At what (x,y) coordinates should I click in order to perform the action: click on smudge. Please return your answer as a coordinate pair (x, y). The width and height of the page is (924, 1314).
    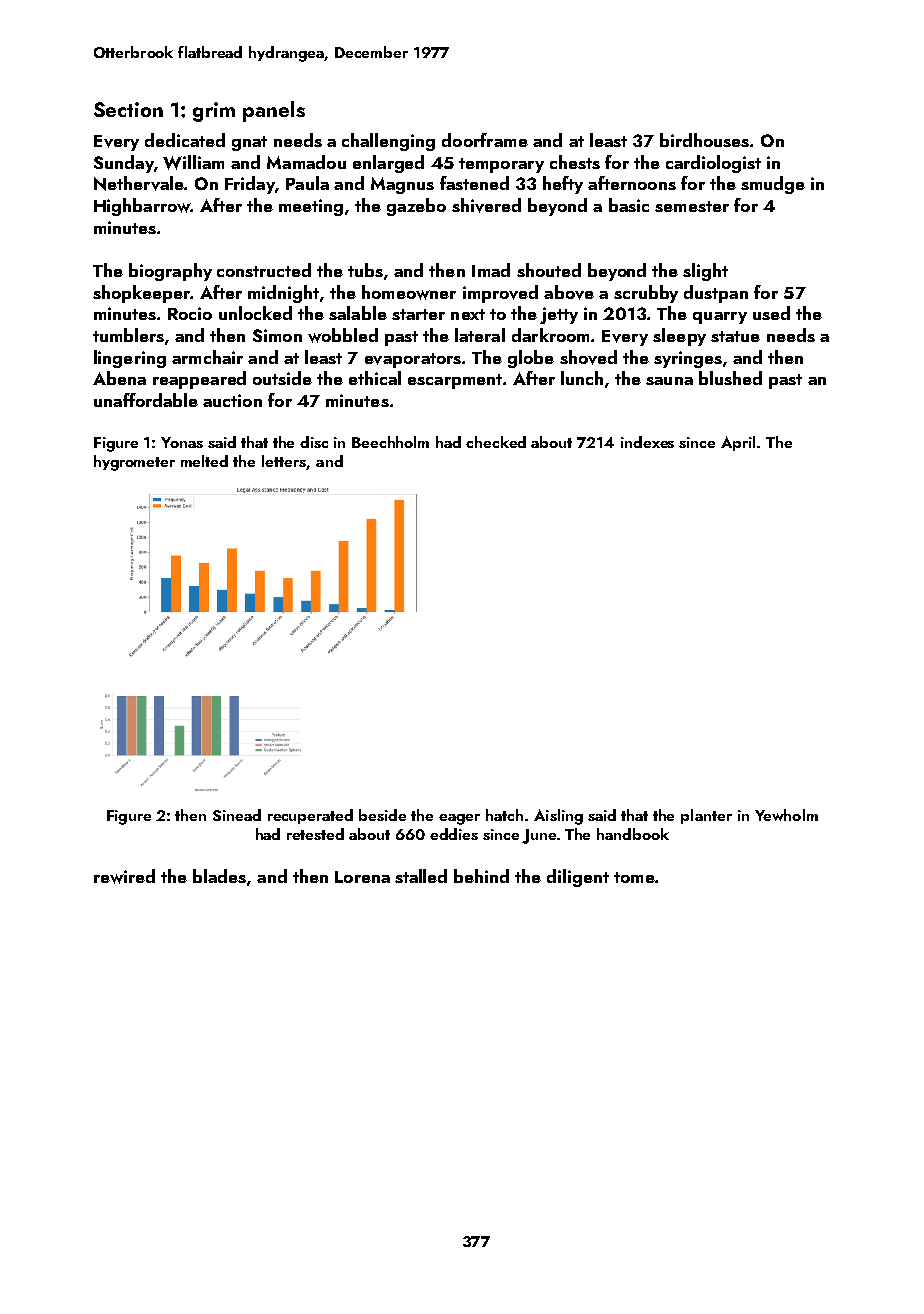
    Looking at the image, I should click on (773, 185).
